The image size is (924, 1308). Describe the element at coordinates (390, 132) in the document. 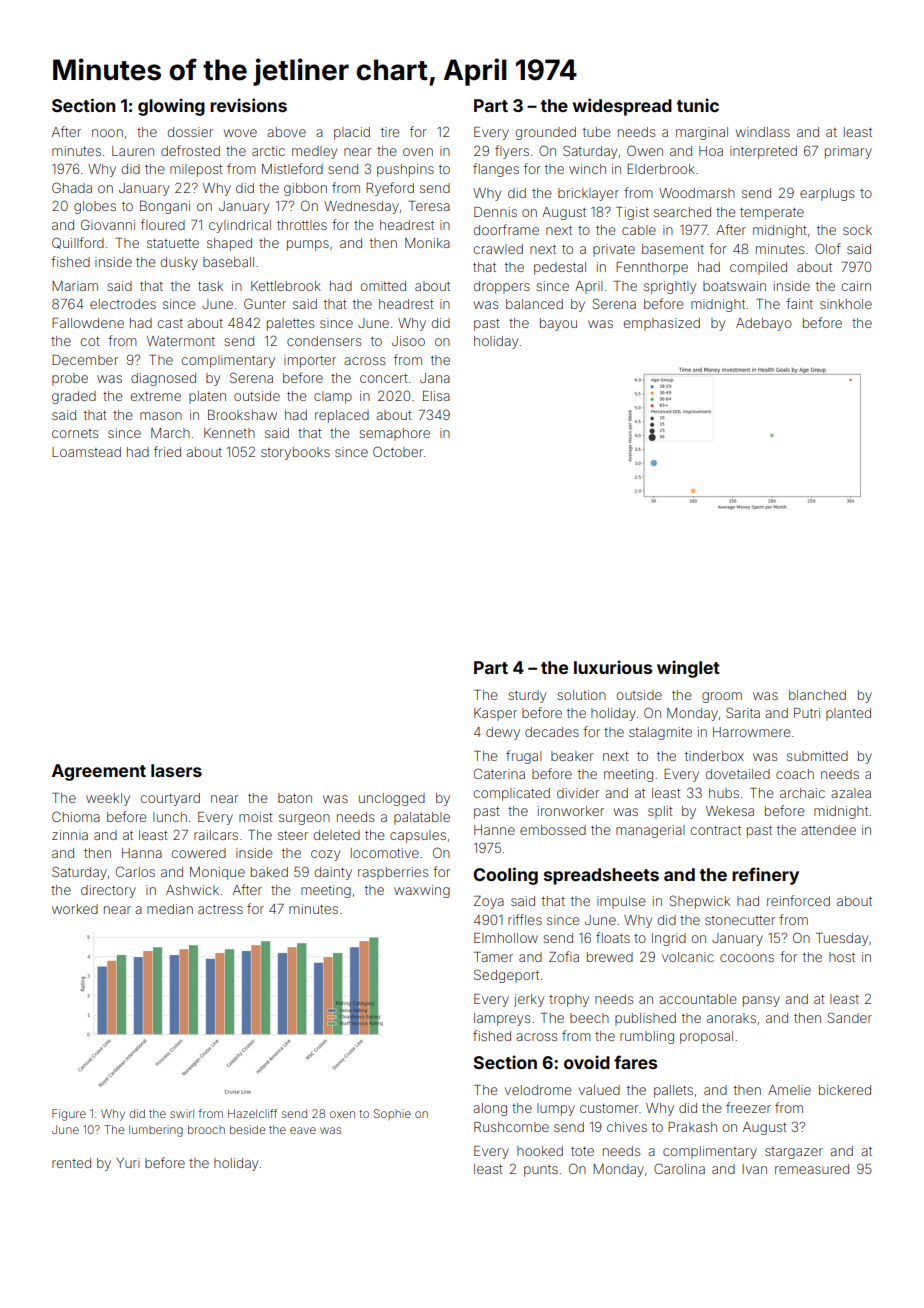

I see `tire` at that location.
